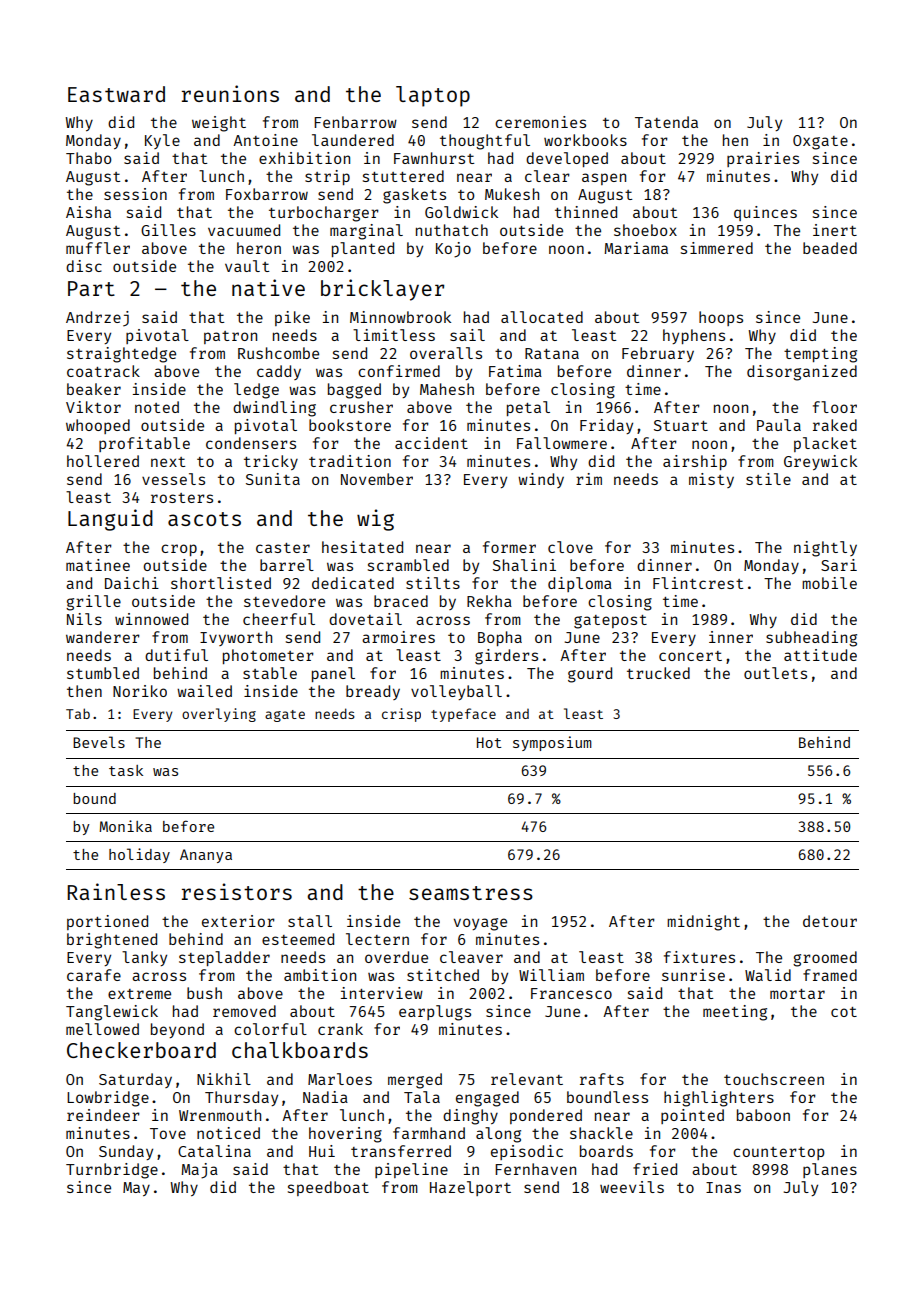  I want to click on ascots, so click(204, 519).
